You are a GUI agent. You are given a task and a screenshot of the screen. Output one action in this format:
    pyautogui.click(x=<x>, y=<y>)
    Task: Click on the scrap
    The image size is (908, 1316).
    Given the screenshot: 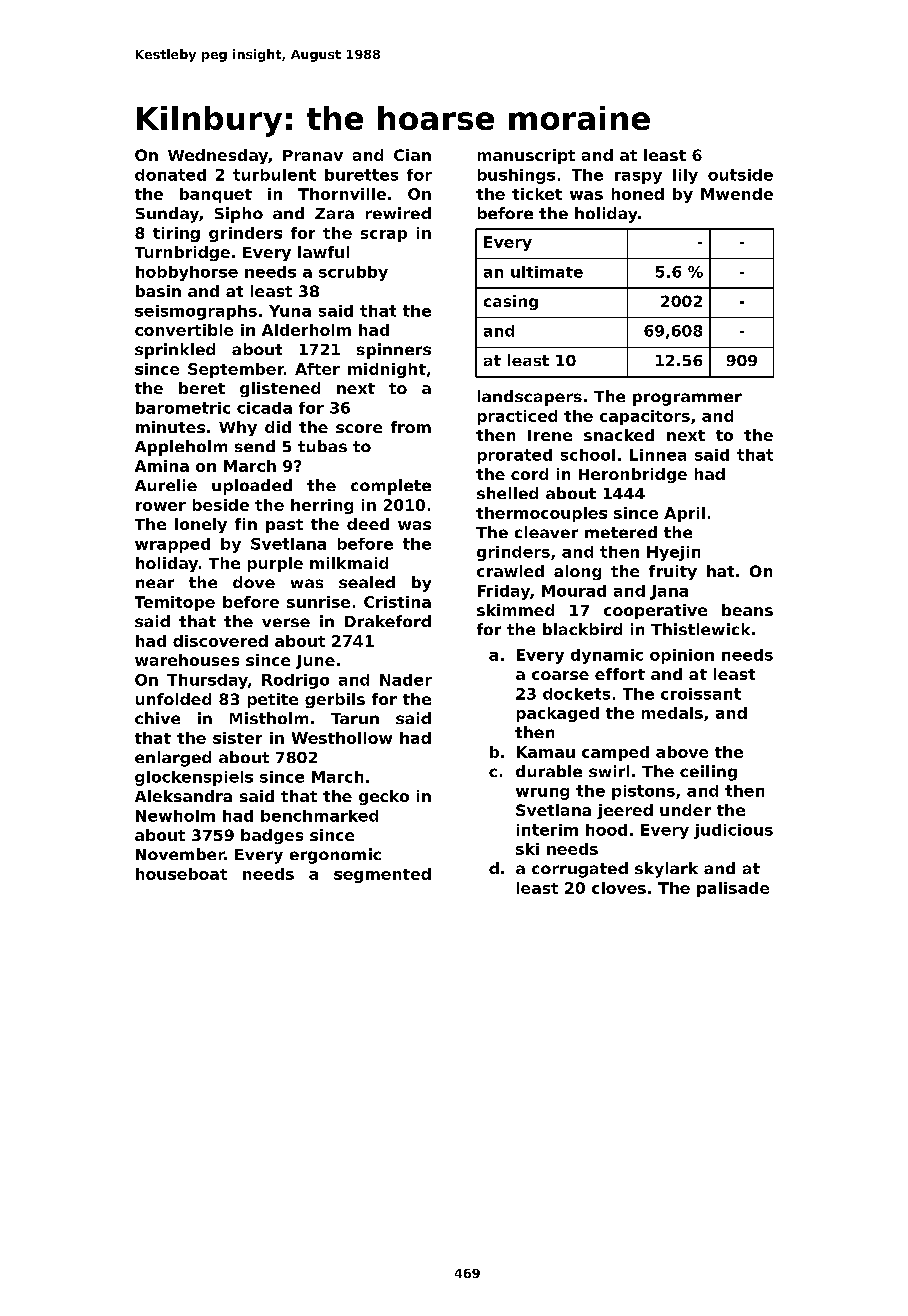 What is the action you would take?
    pyautogui.click(x=384, y=236)
